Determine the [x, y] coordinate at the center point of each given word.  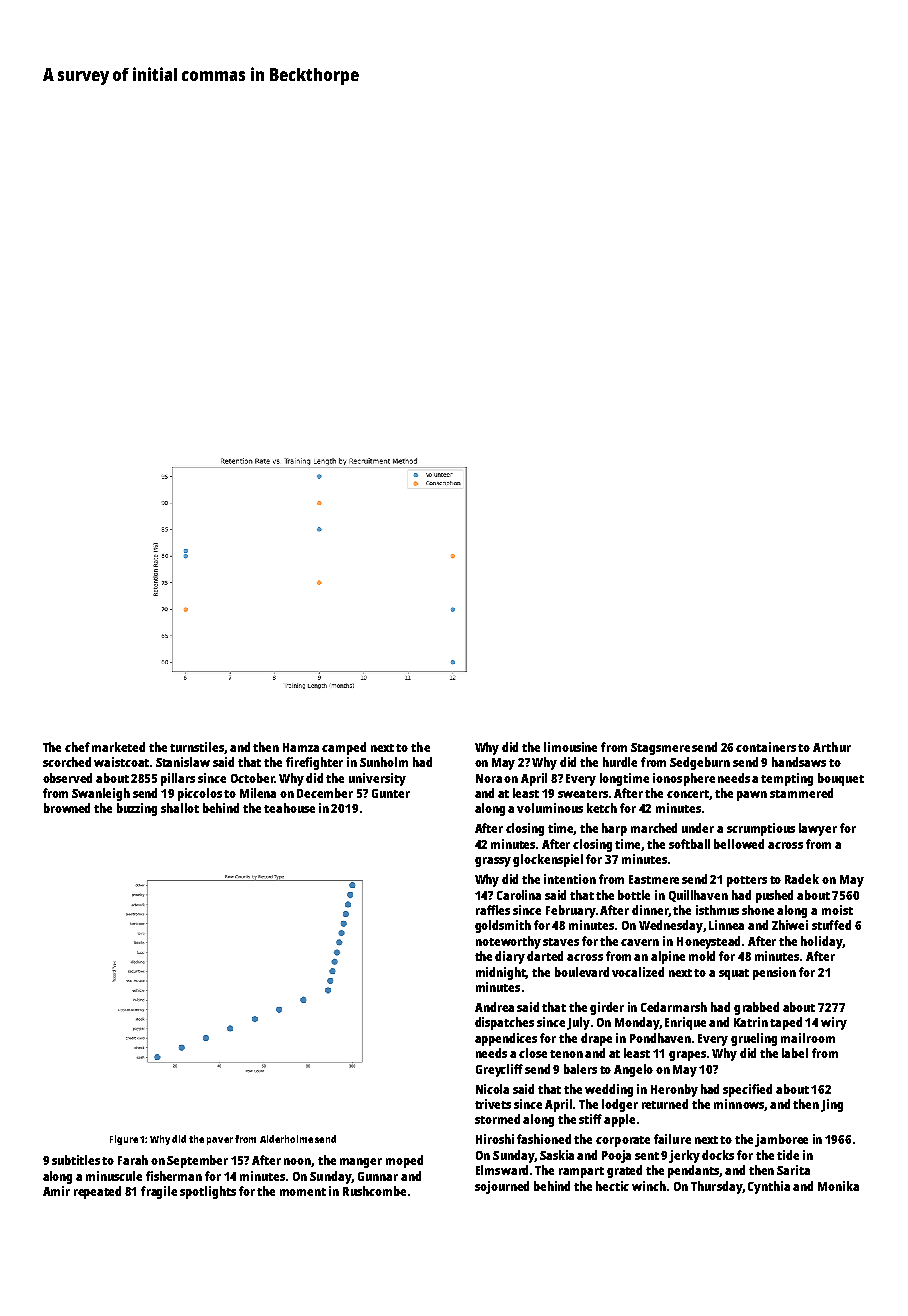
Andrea [494, 1007]
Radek [802, 879]
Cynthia [769, 1187]
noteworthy [508, 942]
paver [220, 1141]
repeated [97, 1192]
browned [67, 808]
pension [774, 973]
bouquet [841, 779]
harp [614, 829]
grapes [687, 1056]
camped [344, 748]
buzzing [137, 809]
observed [67, 778]
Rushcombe [374, 1191]
